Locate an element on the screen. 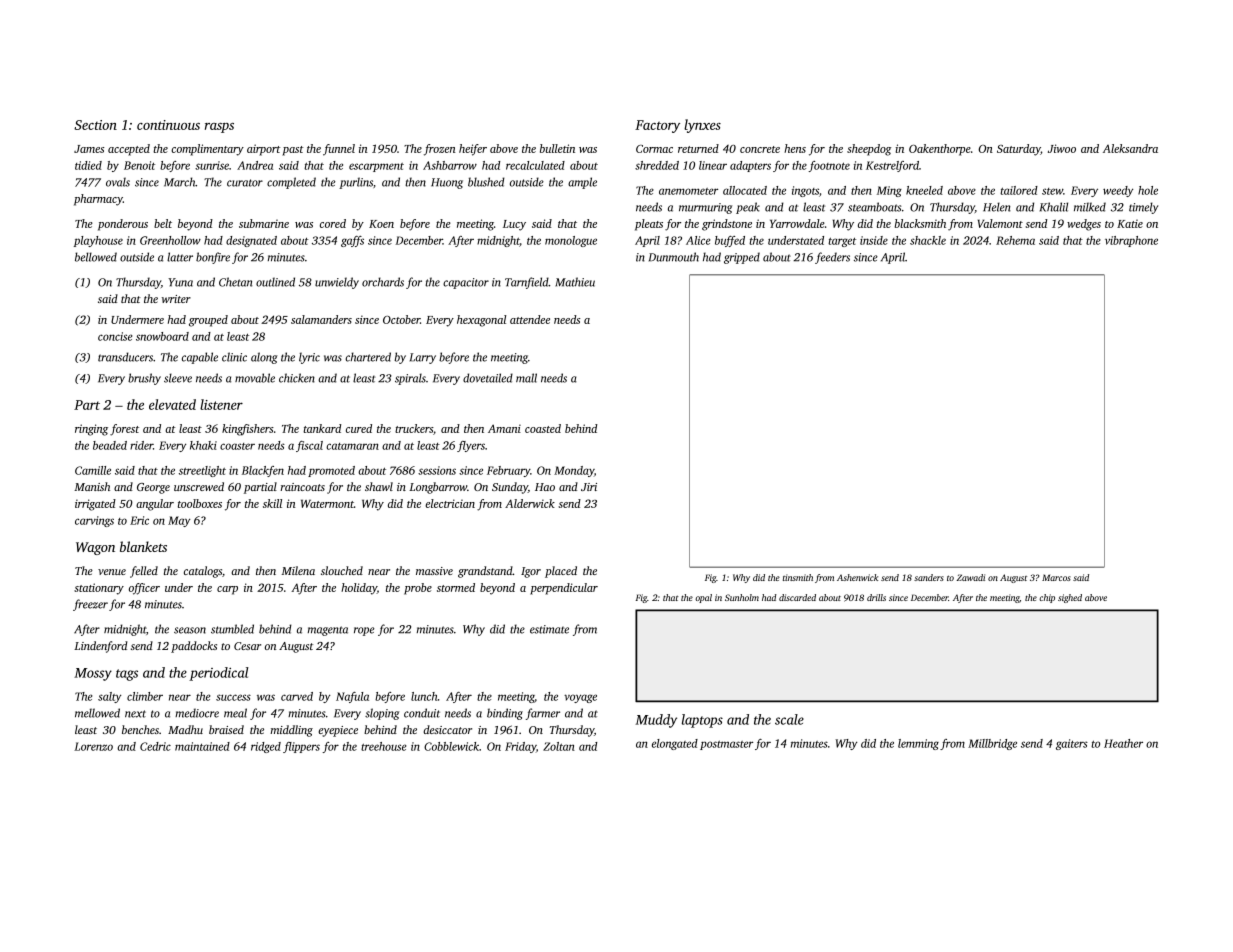 This screenshot has width=1233, height=952. ridged is located at coordinates (266, 747).
